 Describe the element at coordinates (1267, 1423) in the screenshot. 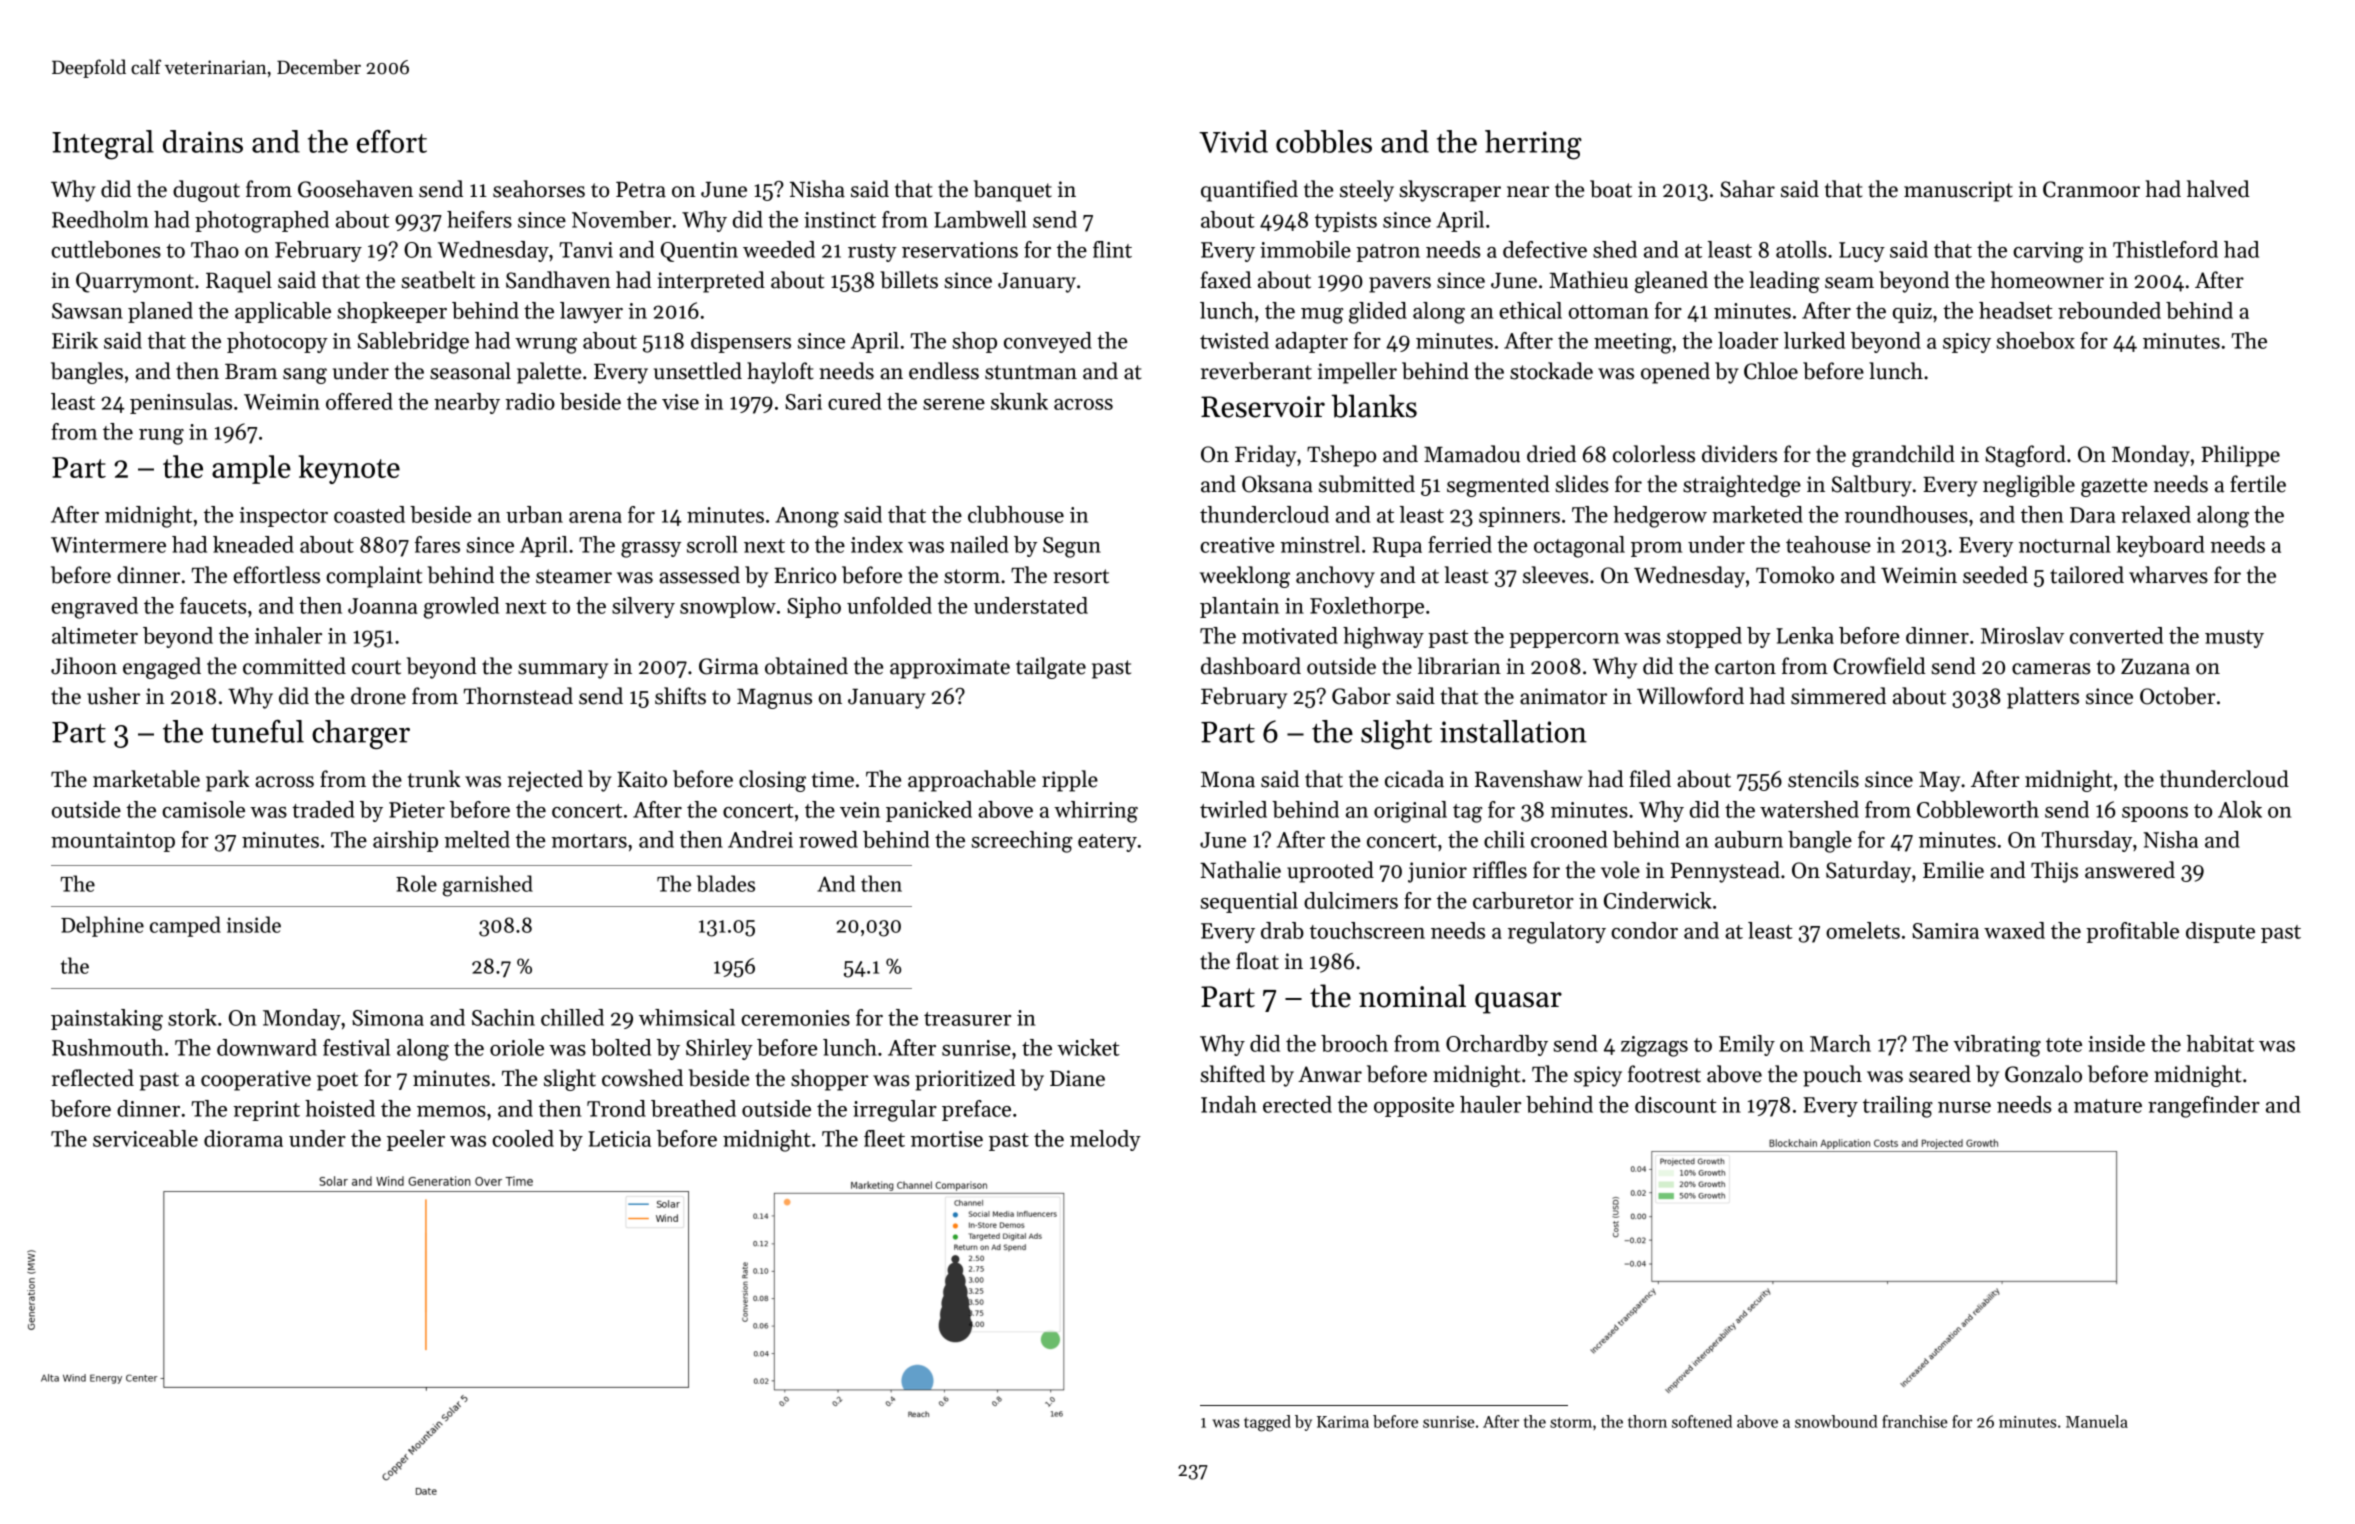

I see `tagged` at that location.
